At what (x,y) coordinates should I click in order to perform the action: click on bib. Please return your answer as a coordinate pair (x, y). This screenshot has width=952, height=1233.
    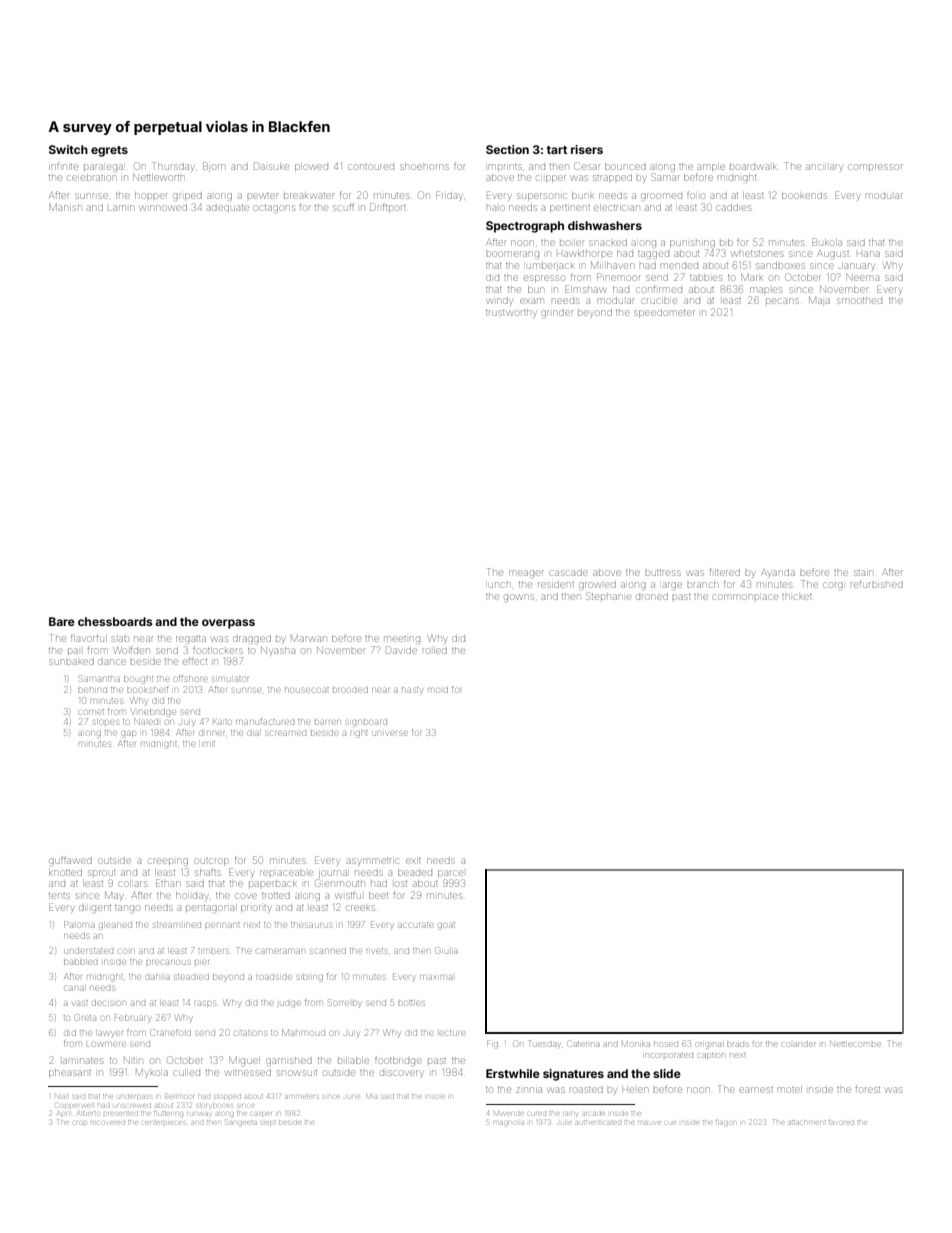
    Looking at the image, I should click on (726, 242).
